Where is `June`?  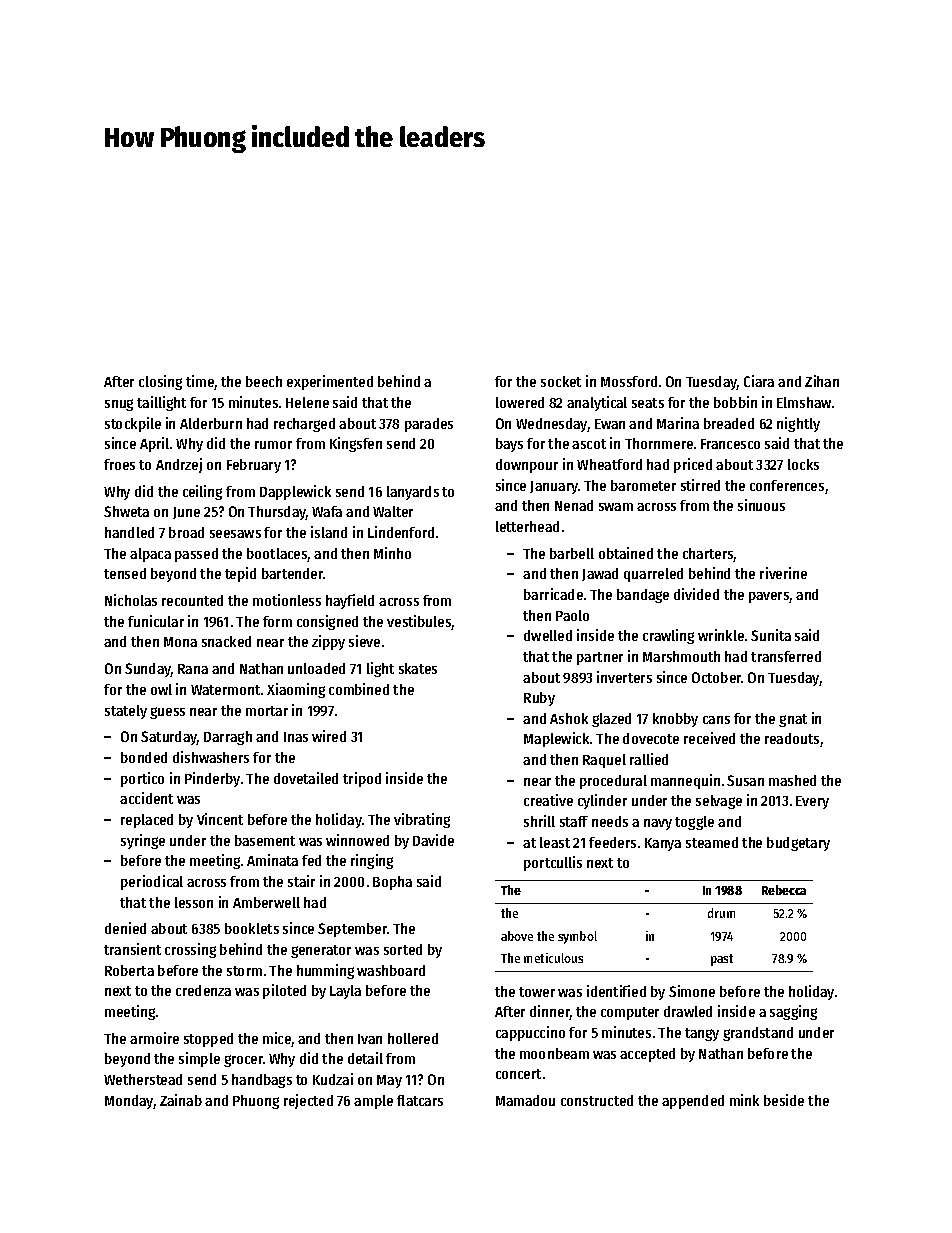 June is located at coordinates (186, 513).
